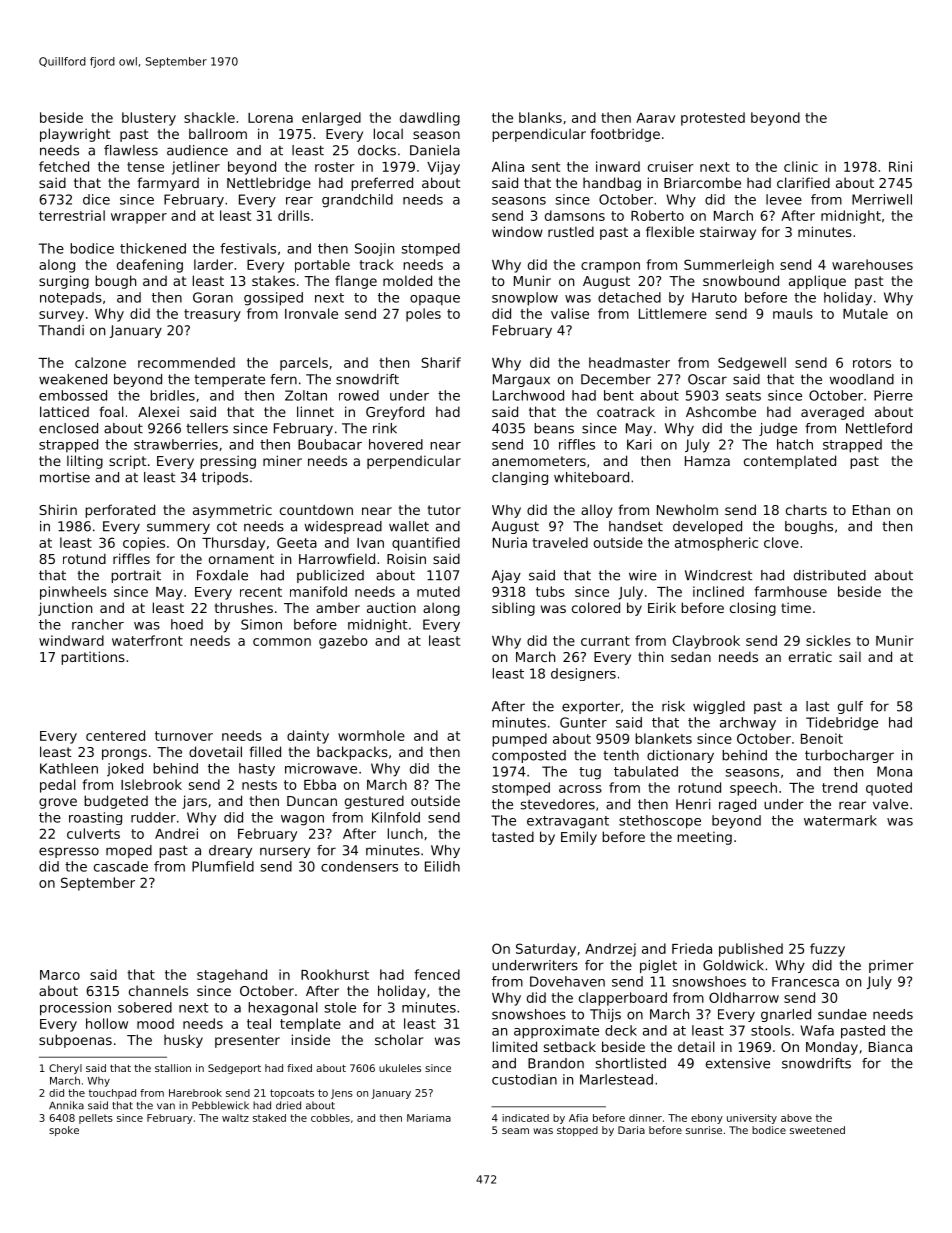 The image size is (952, 1233). Describe the element at coordinates (64, 1131) in the document. I see `spoke` at that location.
